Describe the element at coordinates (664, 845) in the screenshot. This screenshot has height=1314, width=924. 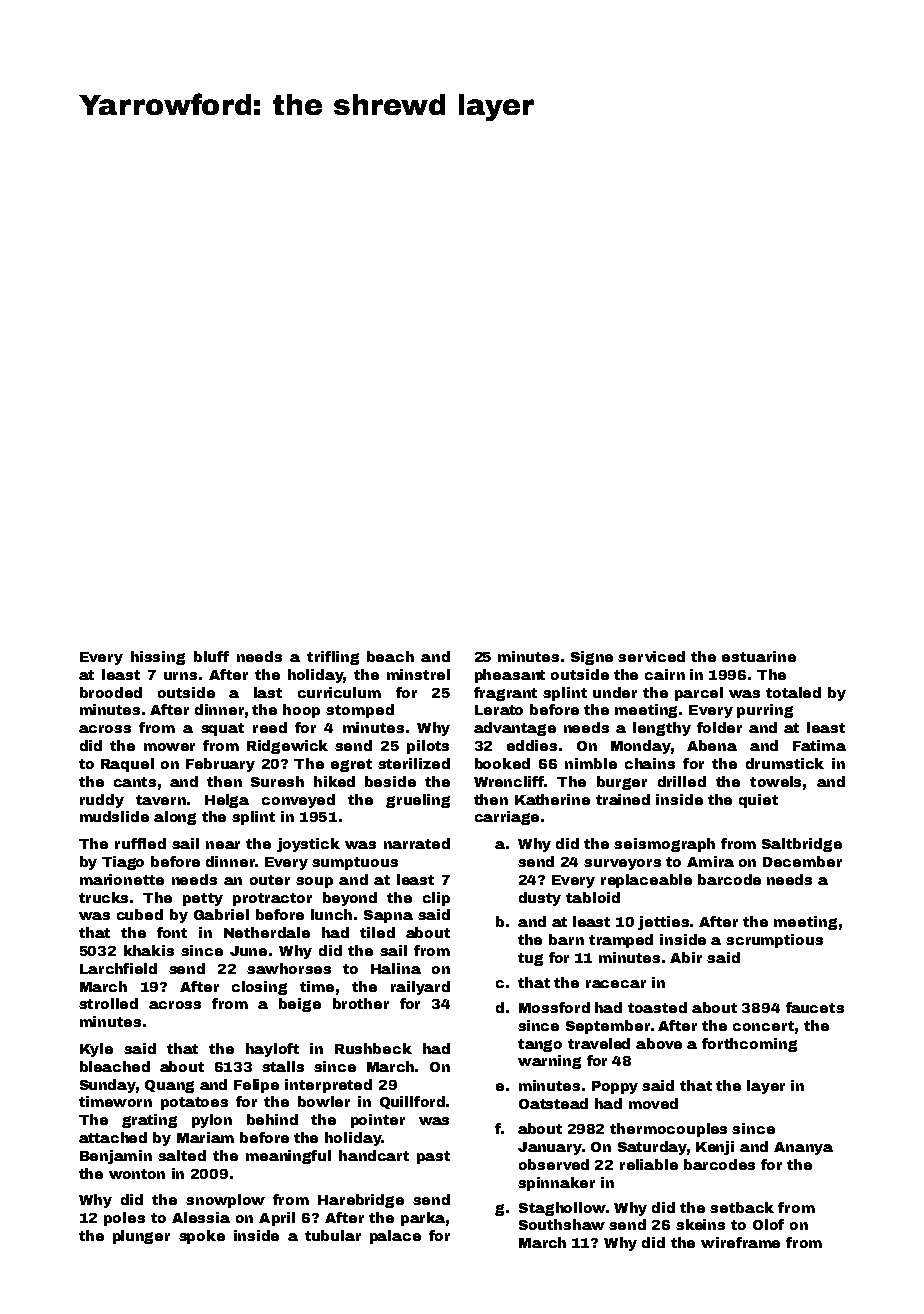
I see `seismograph` at that location.
